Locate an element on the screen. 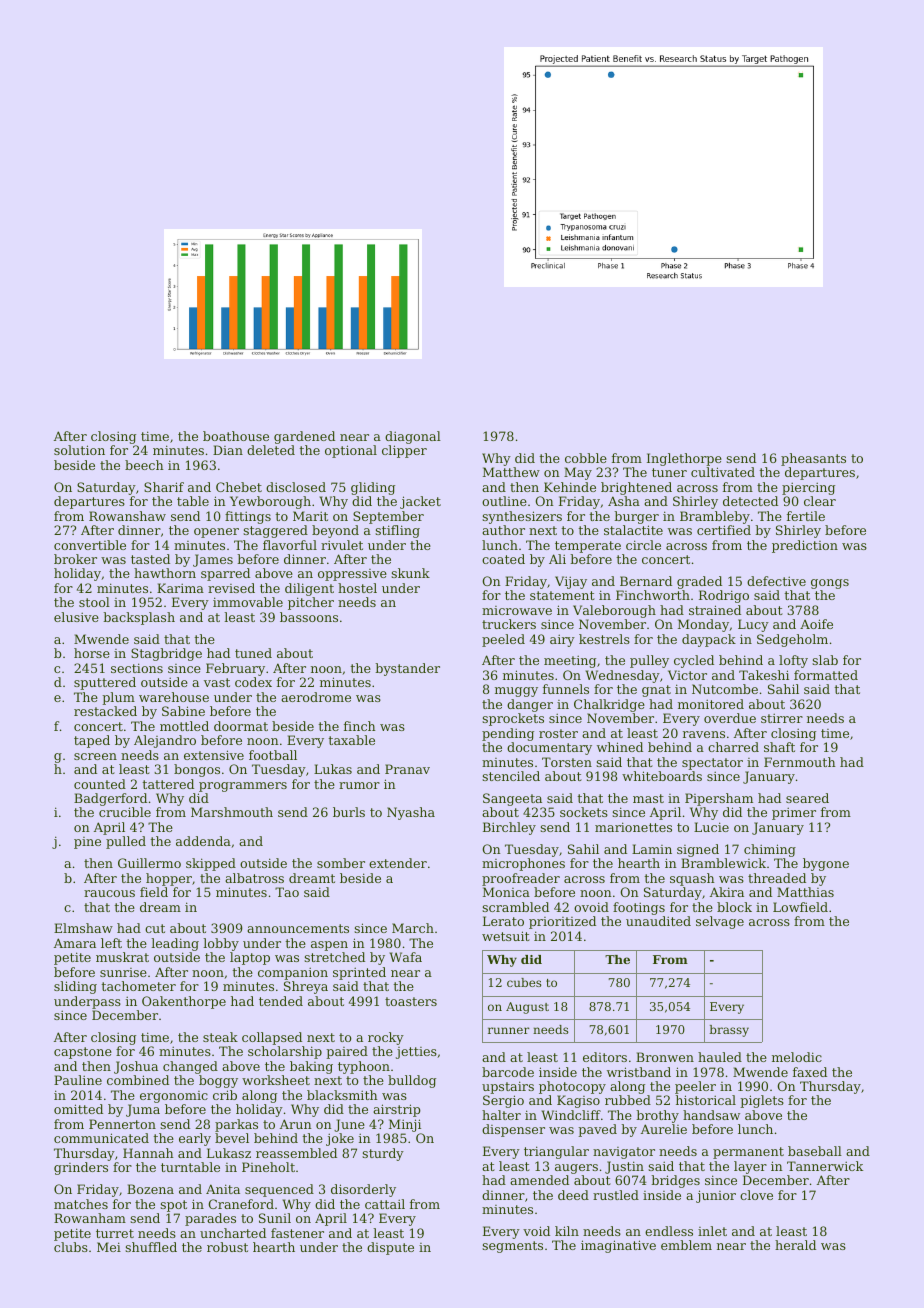  pheasants is located at coordinates (813, 459).
